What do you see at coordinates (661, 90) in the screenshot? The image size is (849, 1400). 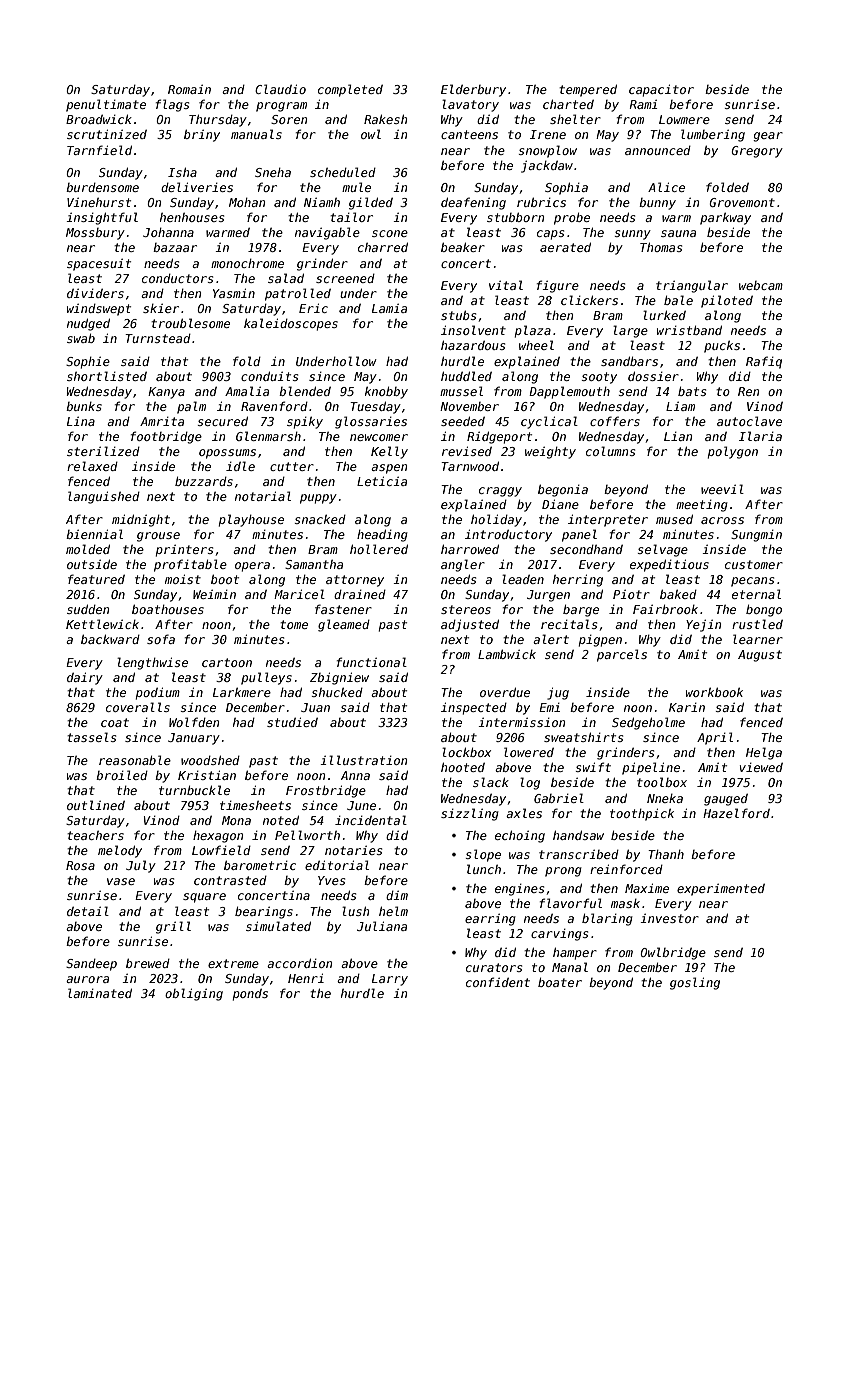 I see `capacitor` at bounding box center [661, 90].
